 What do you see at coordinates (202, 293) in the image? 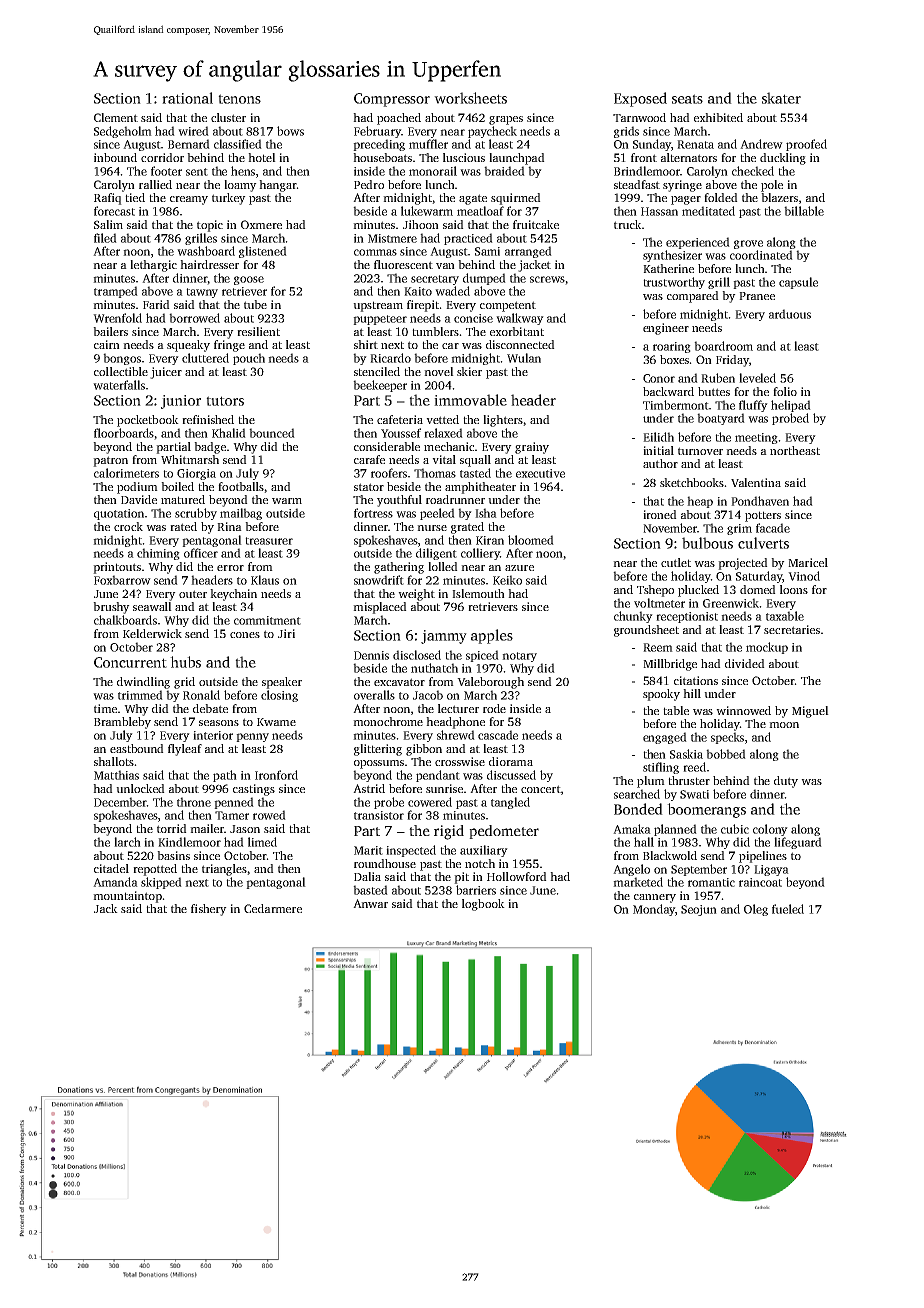
I see `tawny` at bounding box center [202, 293].
